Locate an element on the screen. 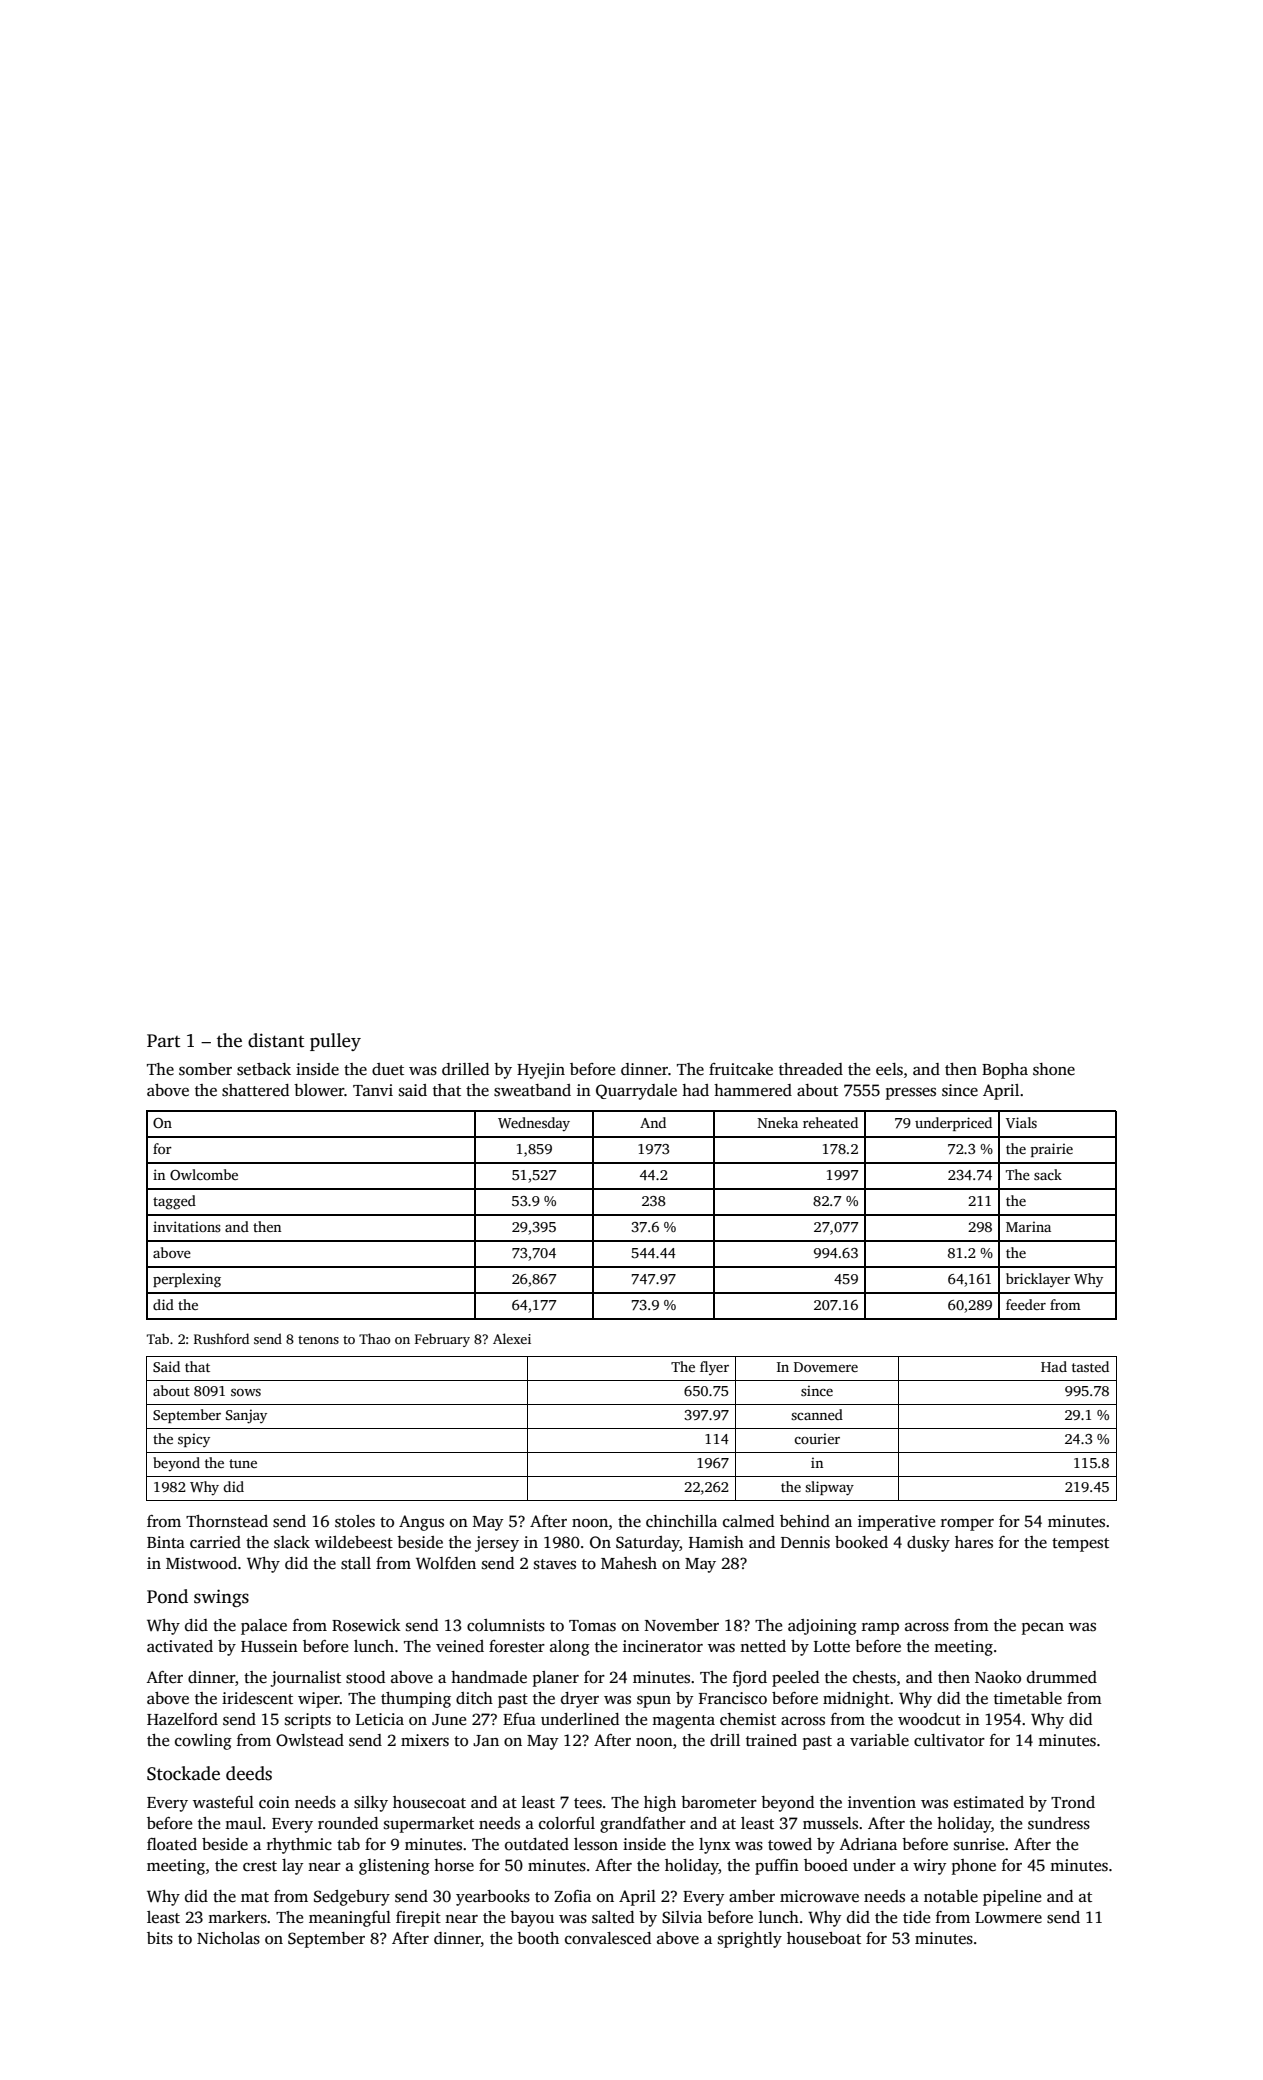  fruitcake is located at coordinates (741, 1069).
